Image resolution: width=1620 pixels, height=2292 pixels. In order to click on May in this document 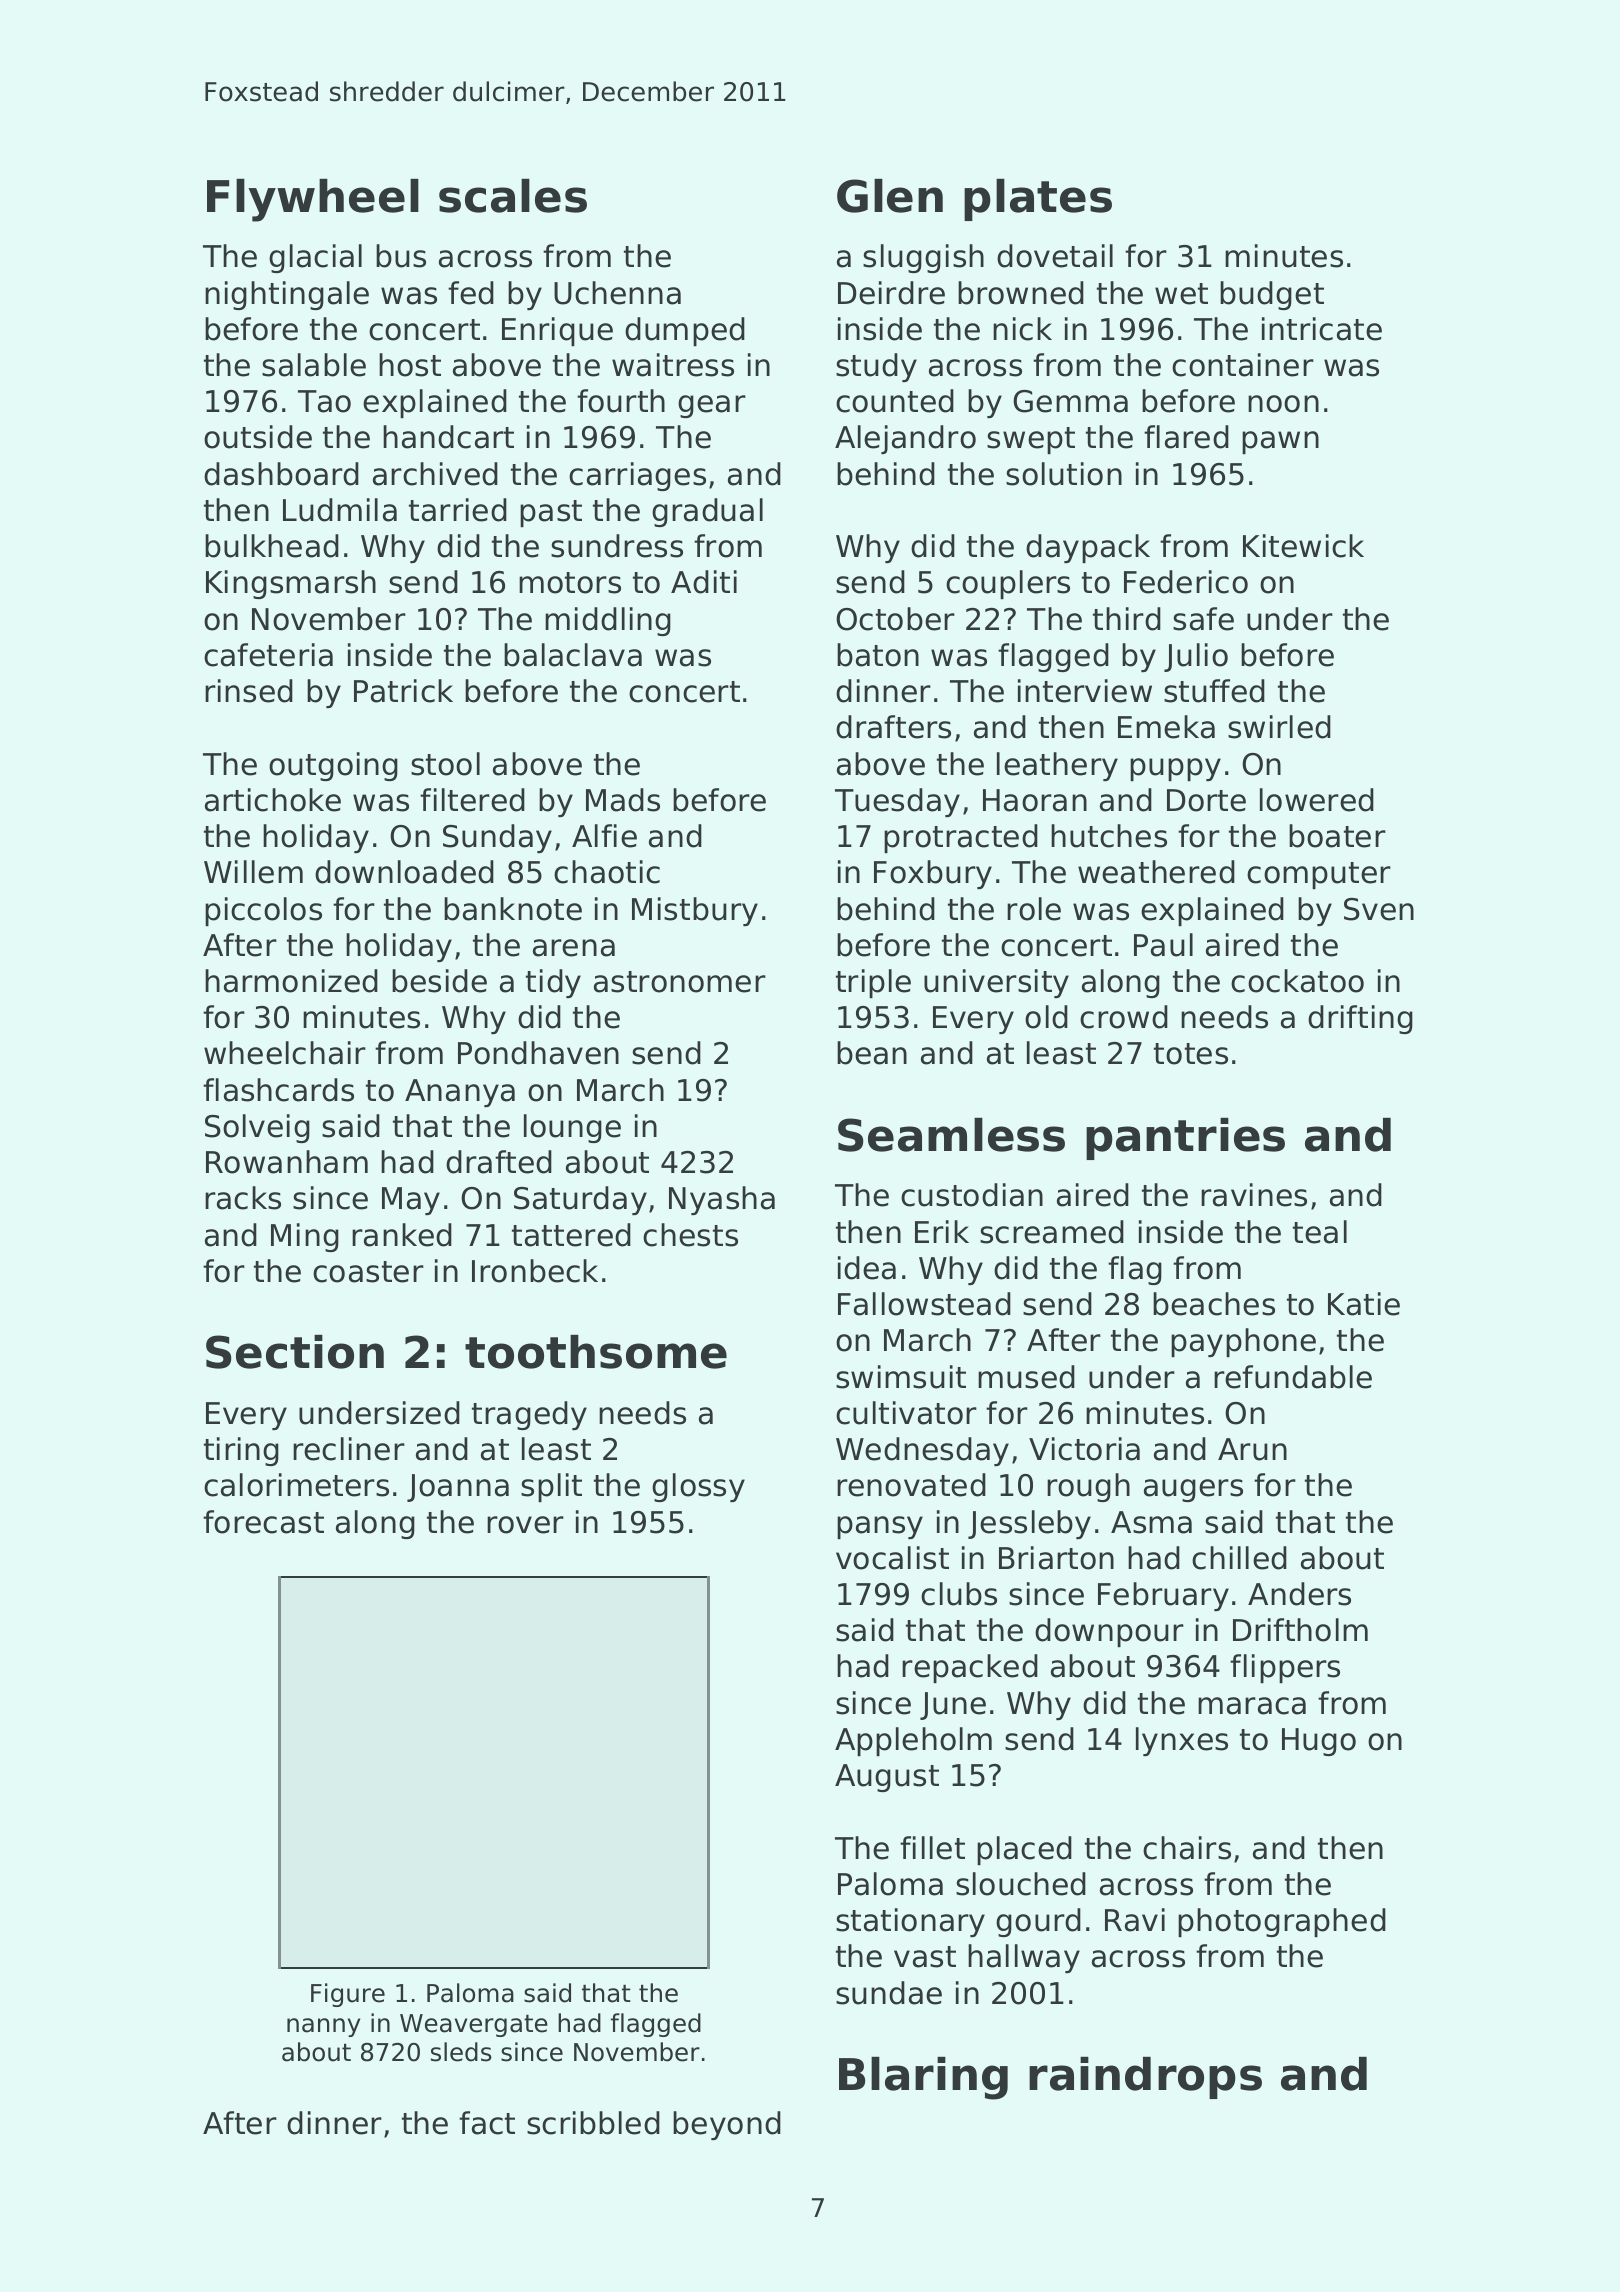, I will do `click(411, 1201)`.
